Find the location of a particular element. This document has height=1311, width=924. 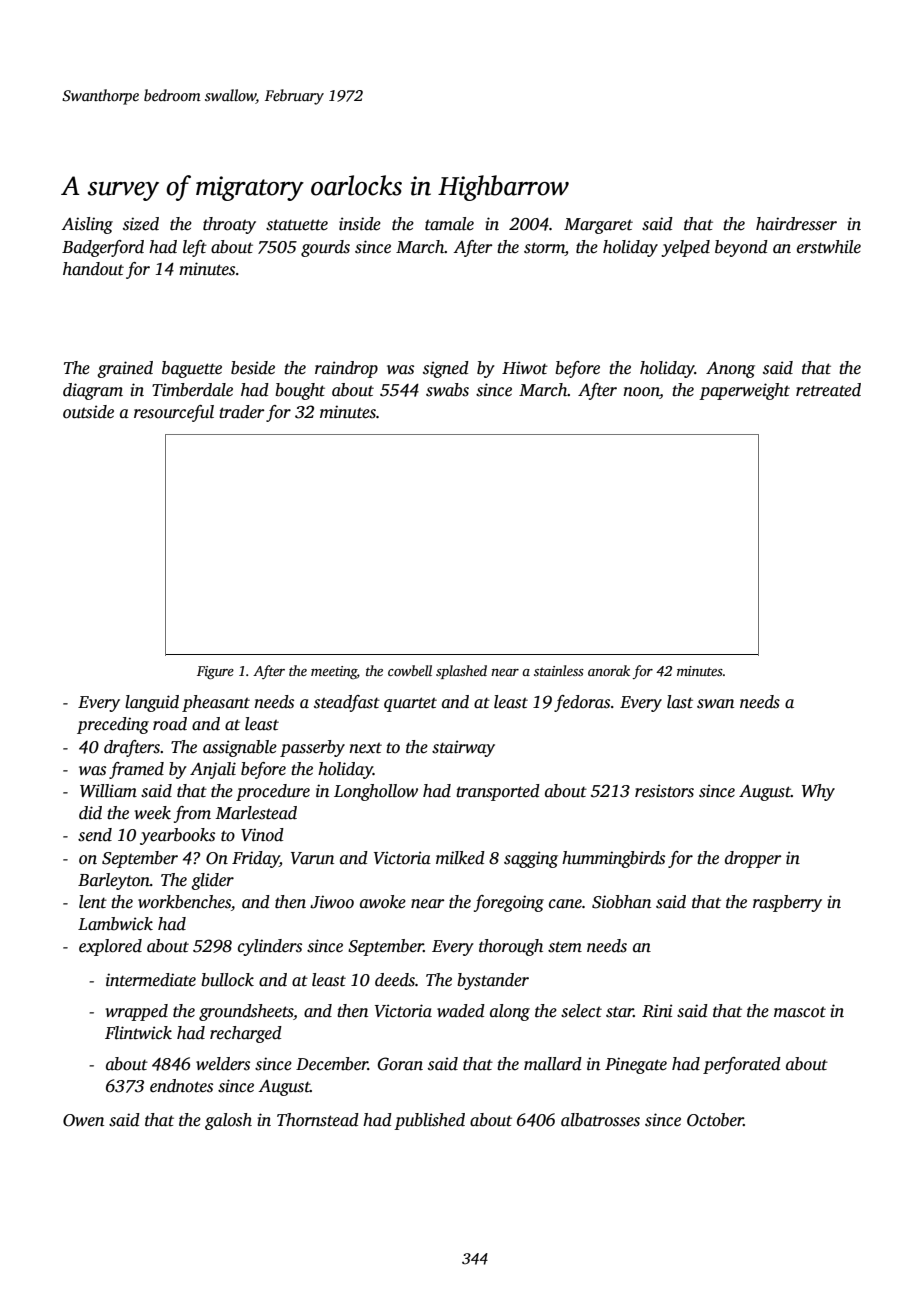

raspberry is located at coordinates (787, 903).
